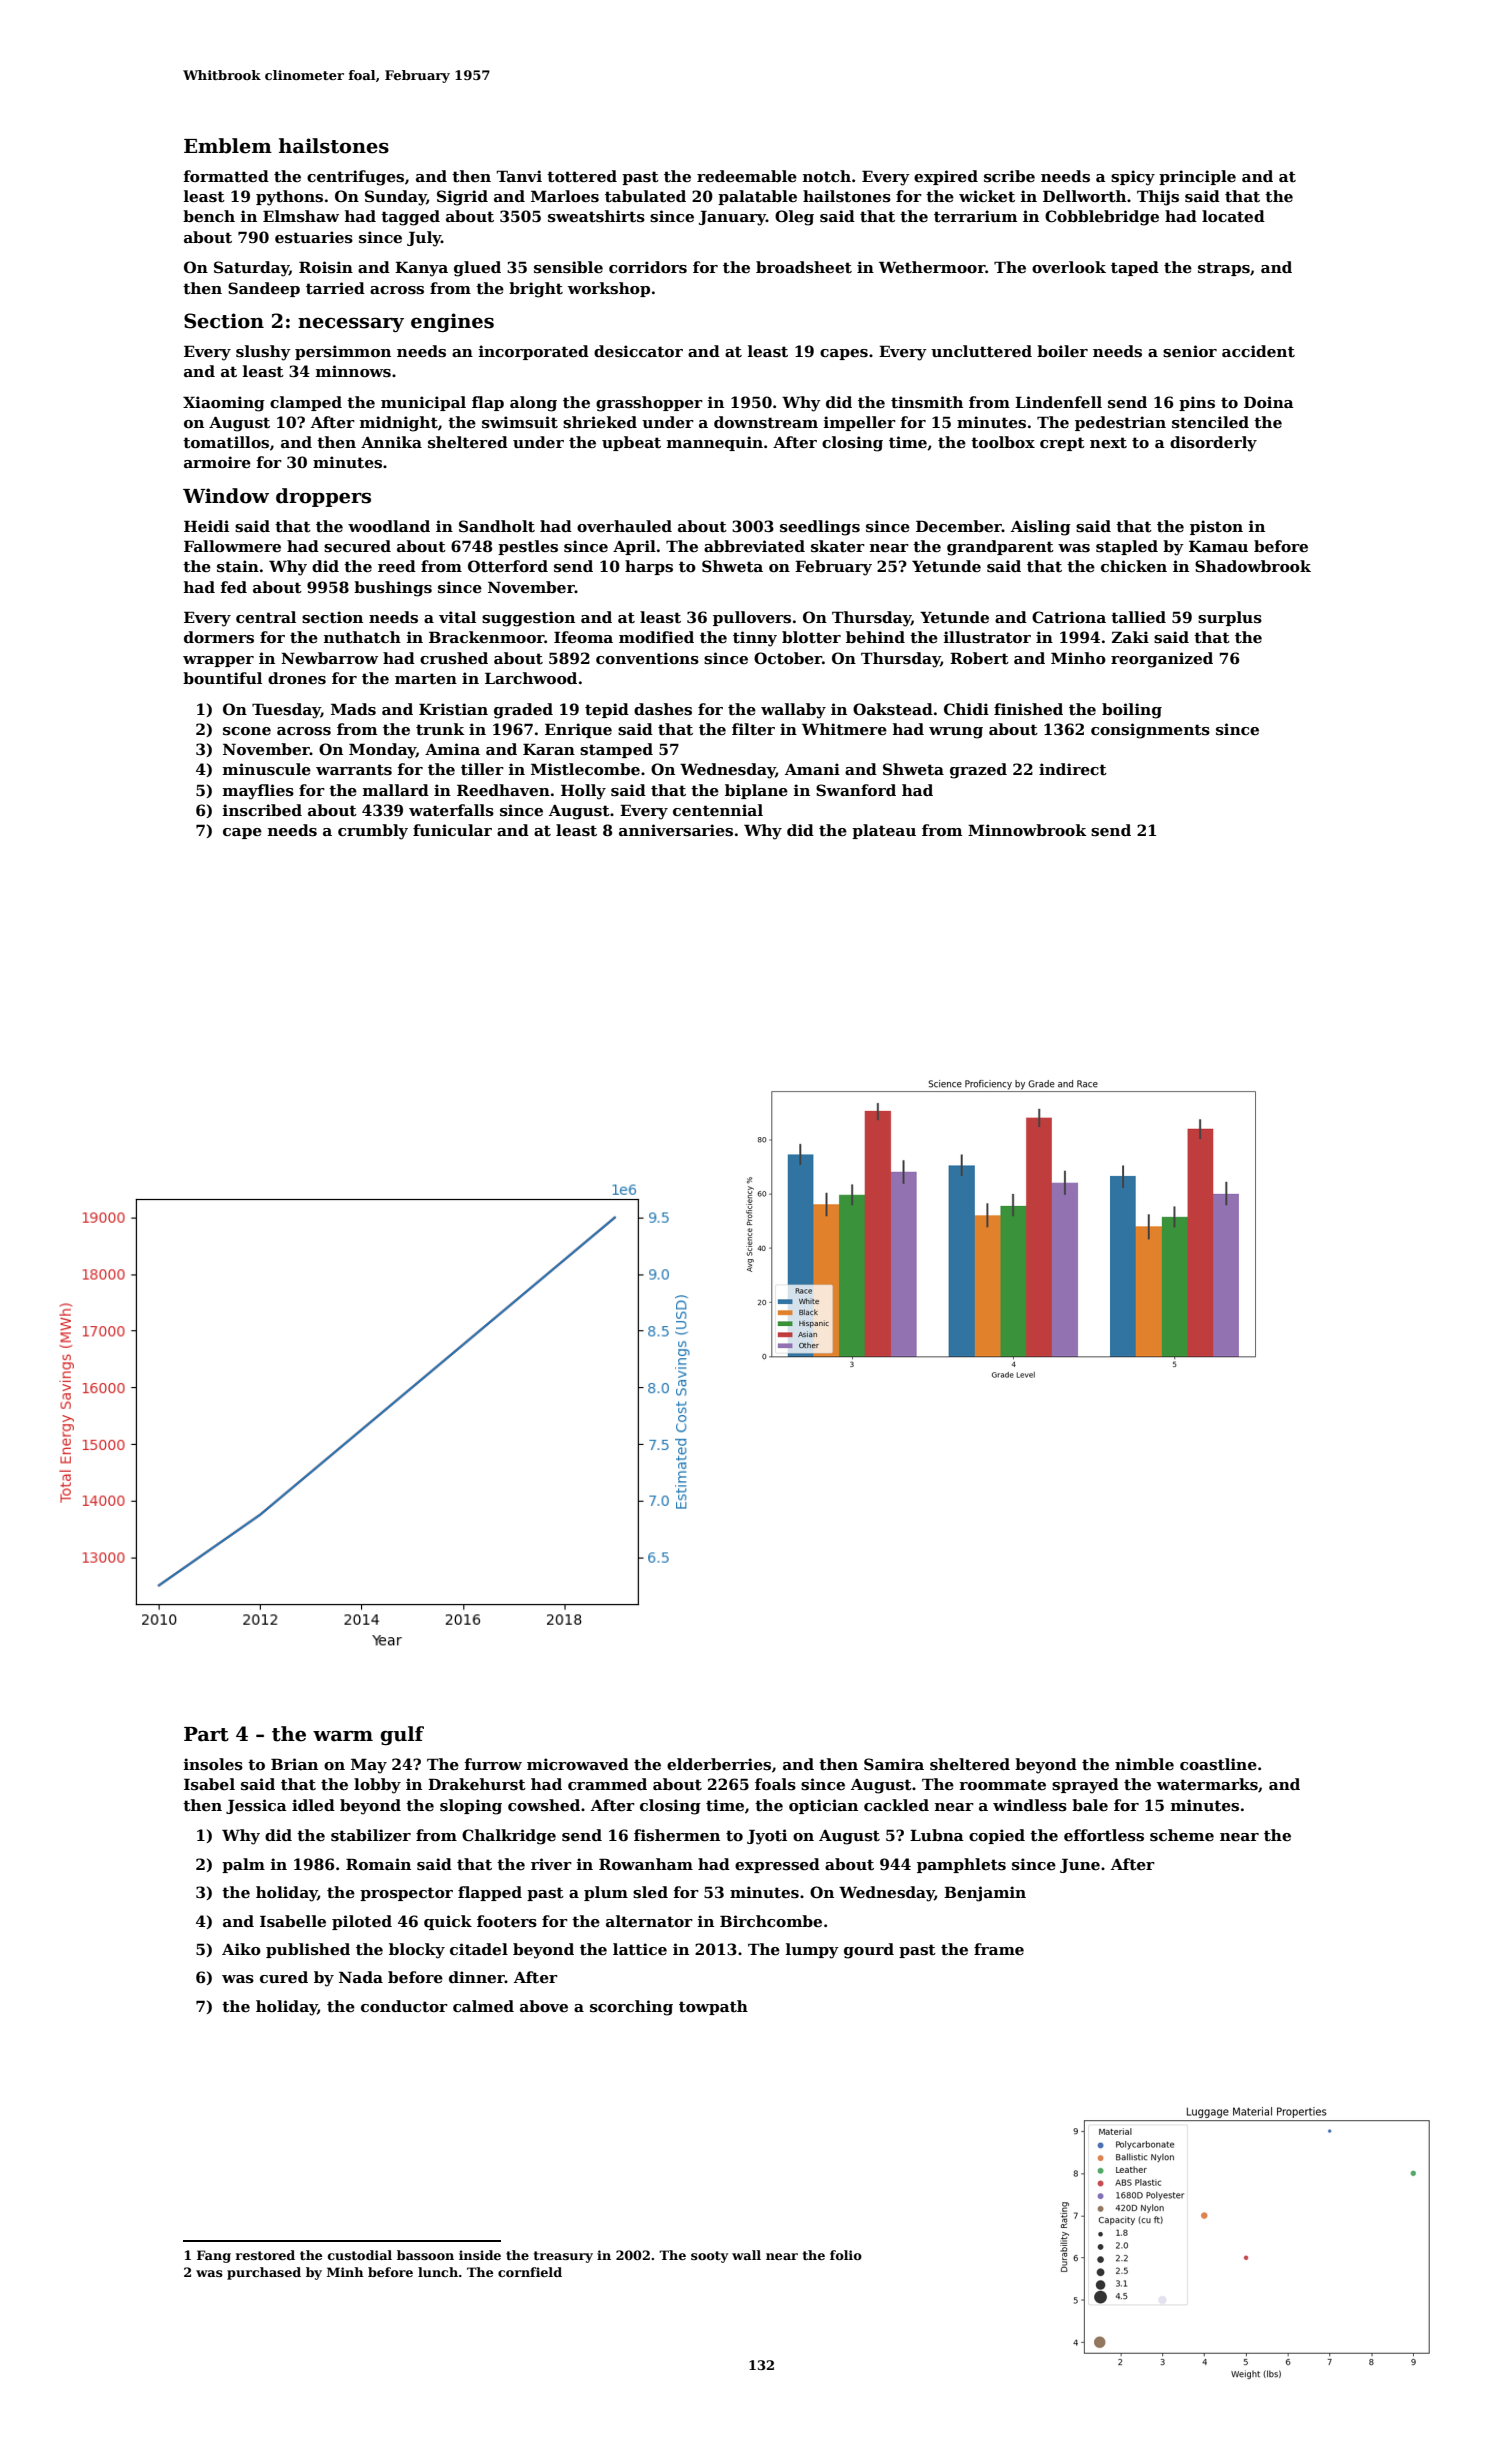 The image size is (1496, 2464). I want to click on spicy, so click(1133, 178).
